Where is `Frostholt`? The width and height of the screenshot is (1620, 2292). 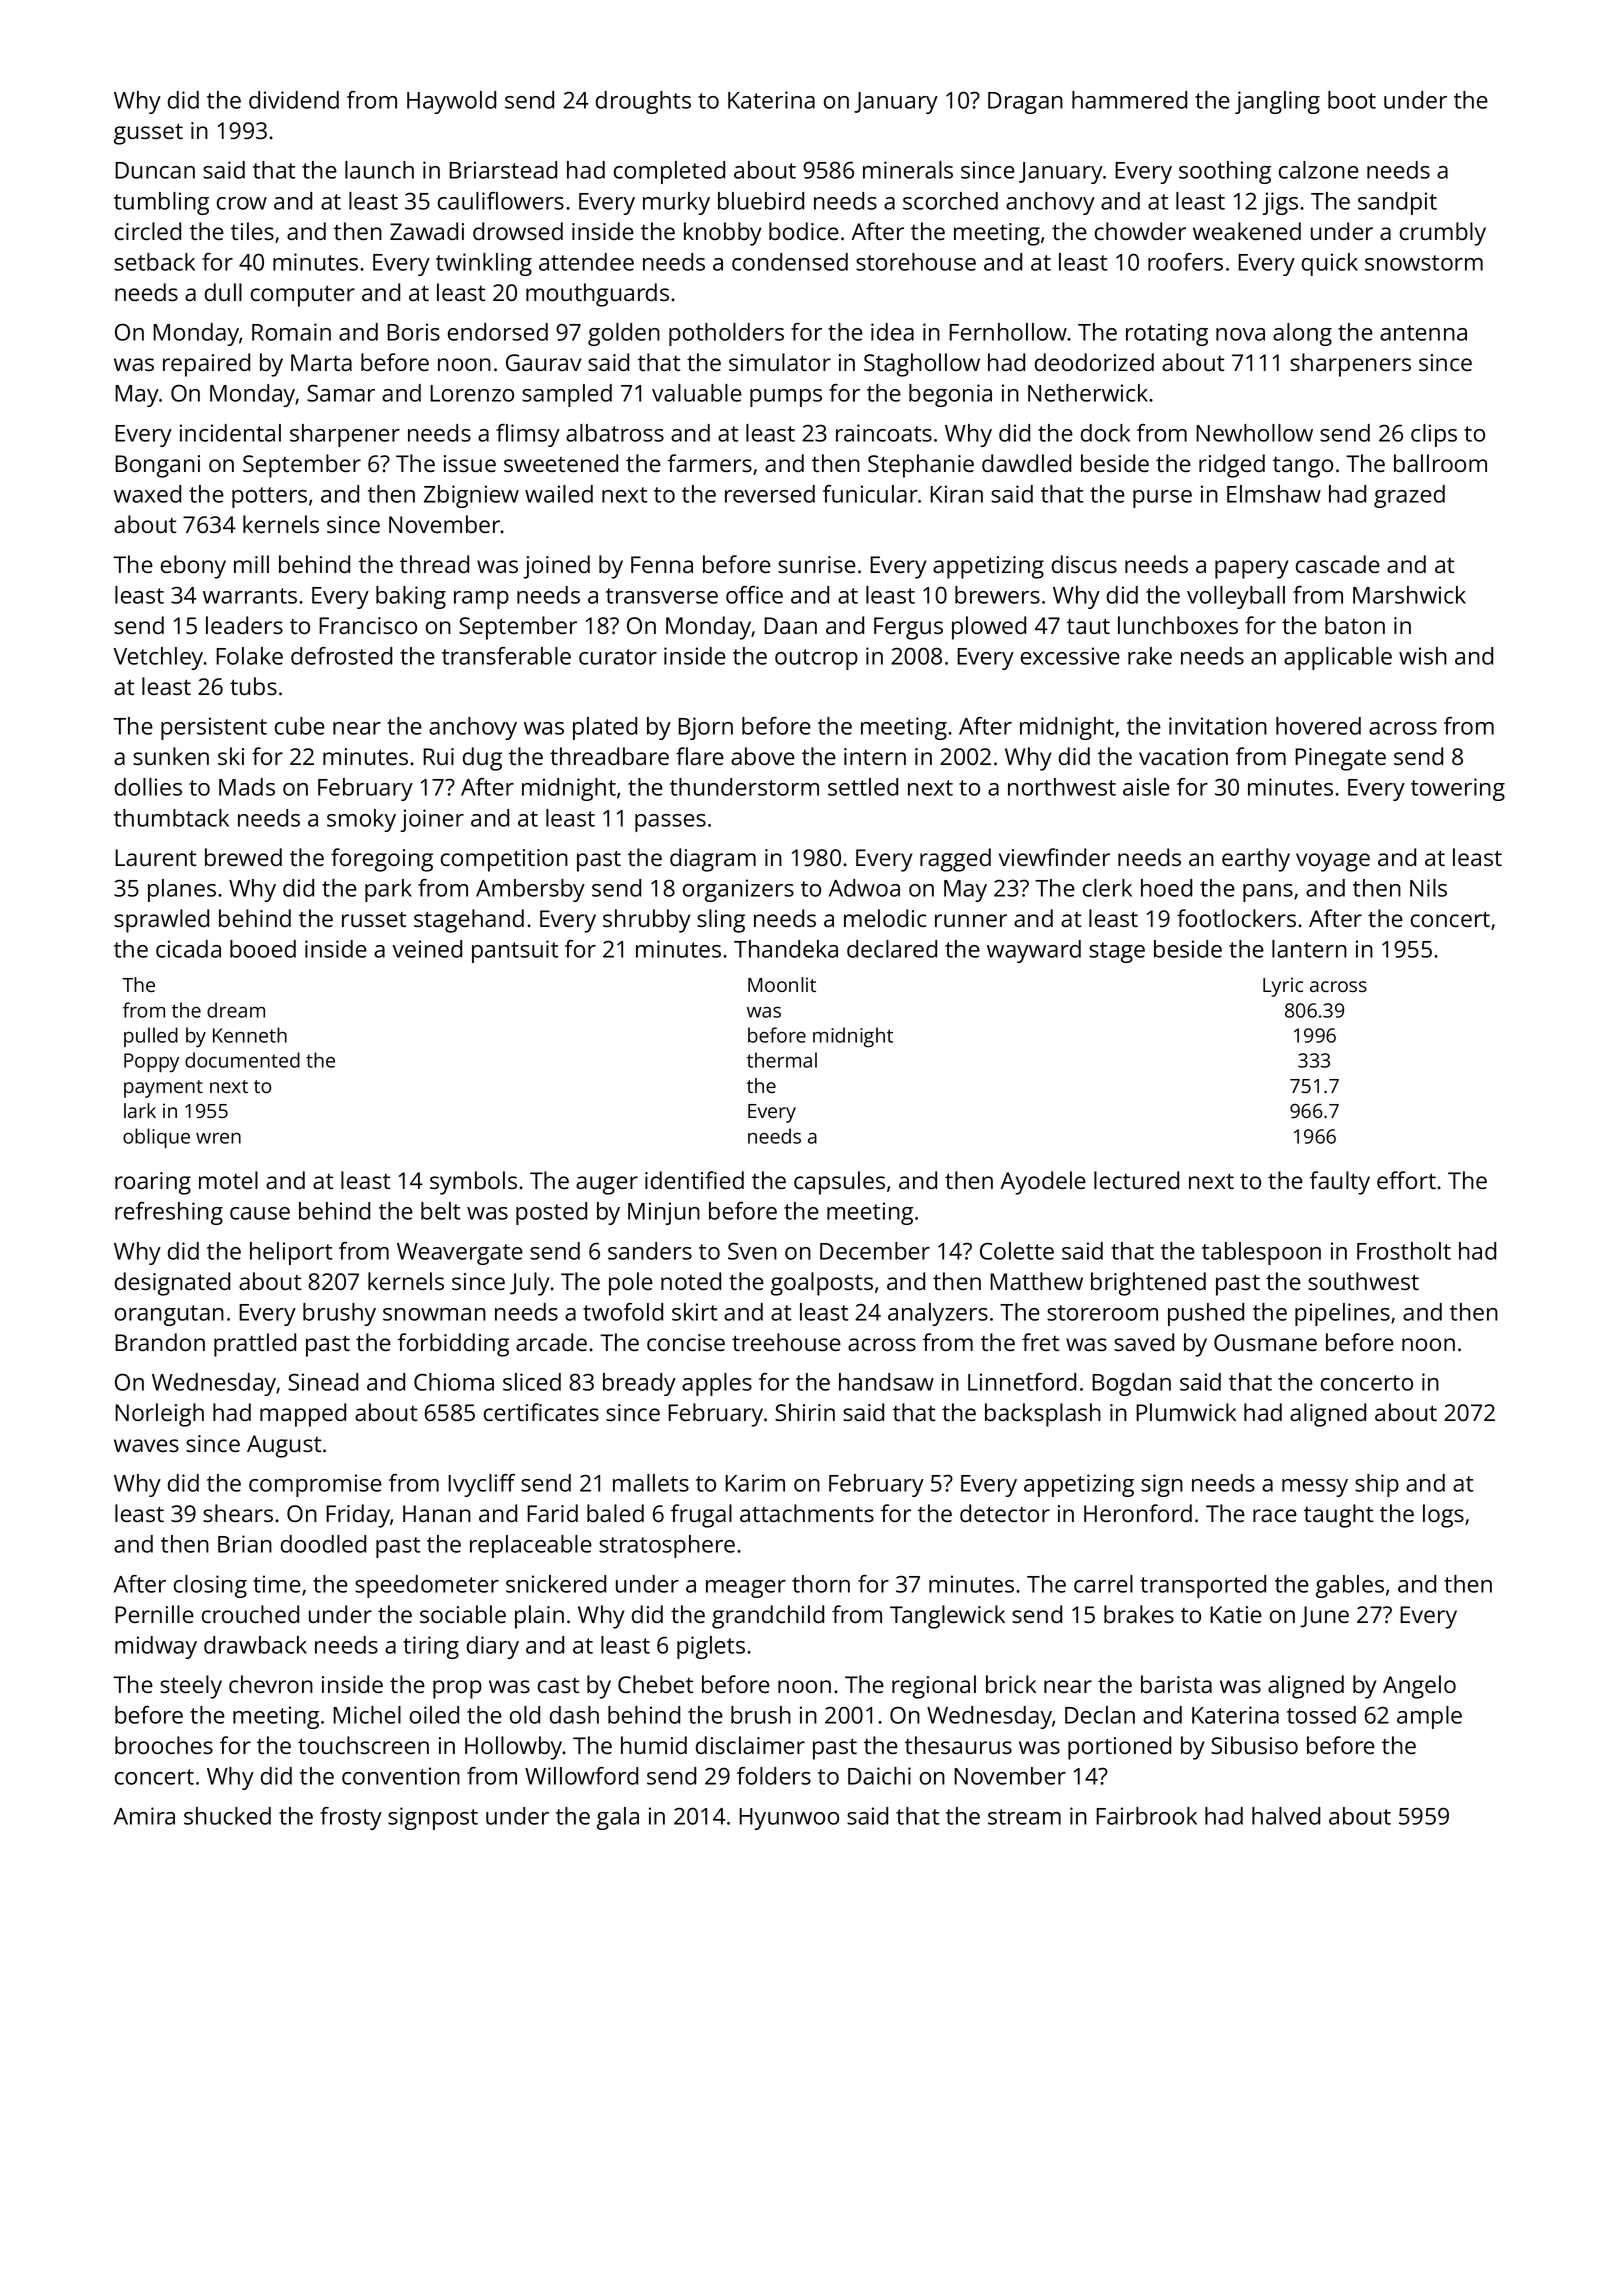
Frostholt is located at coordinates (1404, 1251).
